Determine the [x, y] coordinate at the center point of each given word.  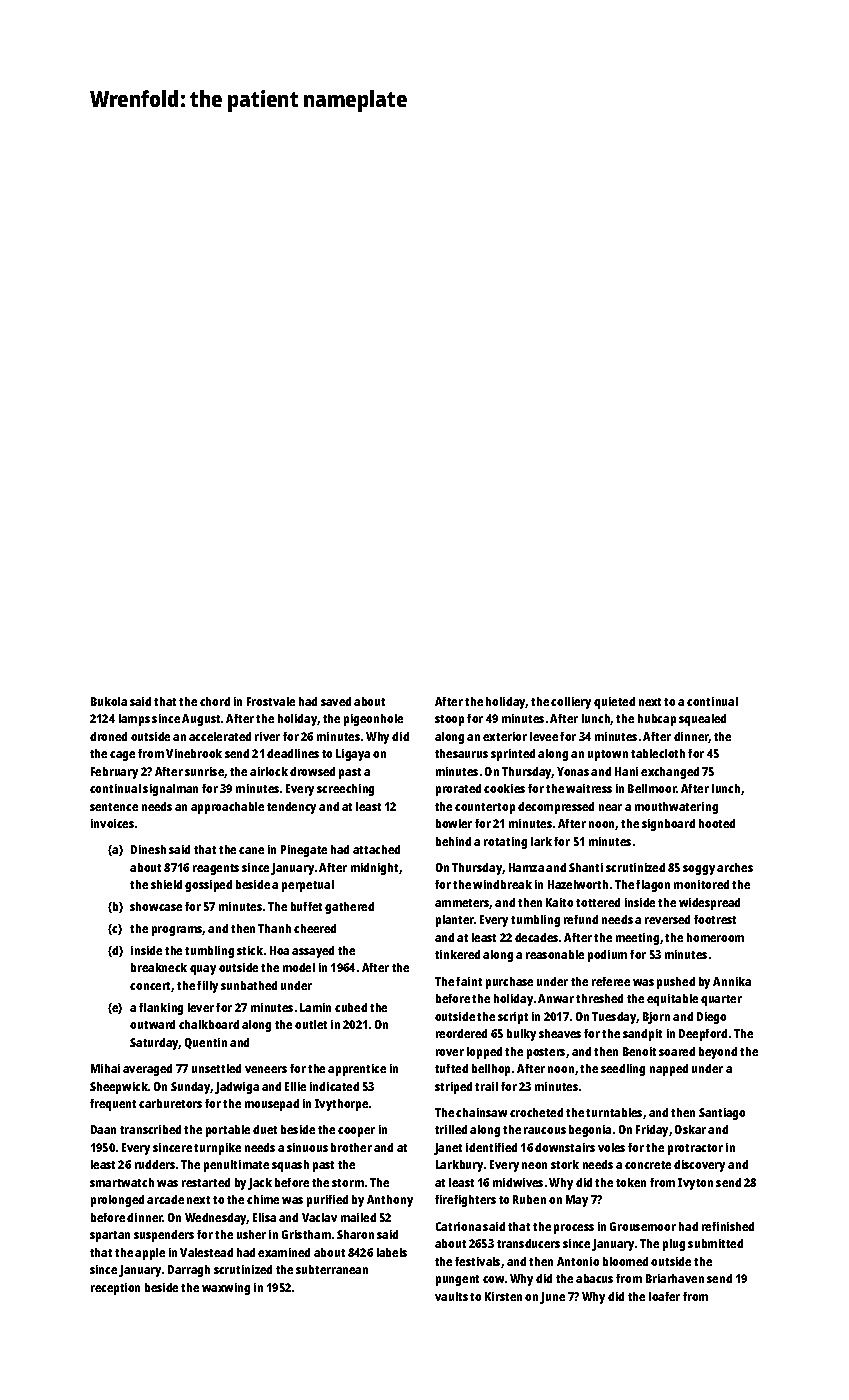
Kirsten [503, 1296]
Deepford [703, 1035]
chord [215, 701]
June [552, 1298]
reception [115, 1289]
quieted [614, 703]
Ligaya [353, 755]
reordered [461, 1033]
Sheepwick [119, 1088]
